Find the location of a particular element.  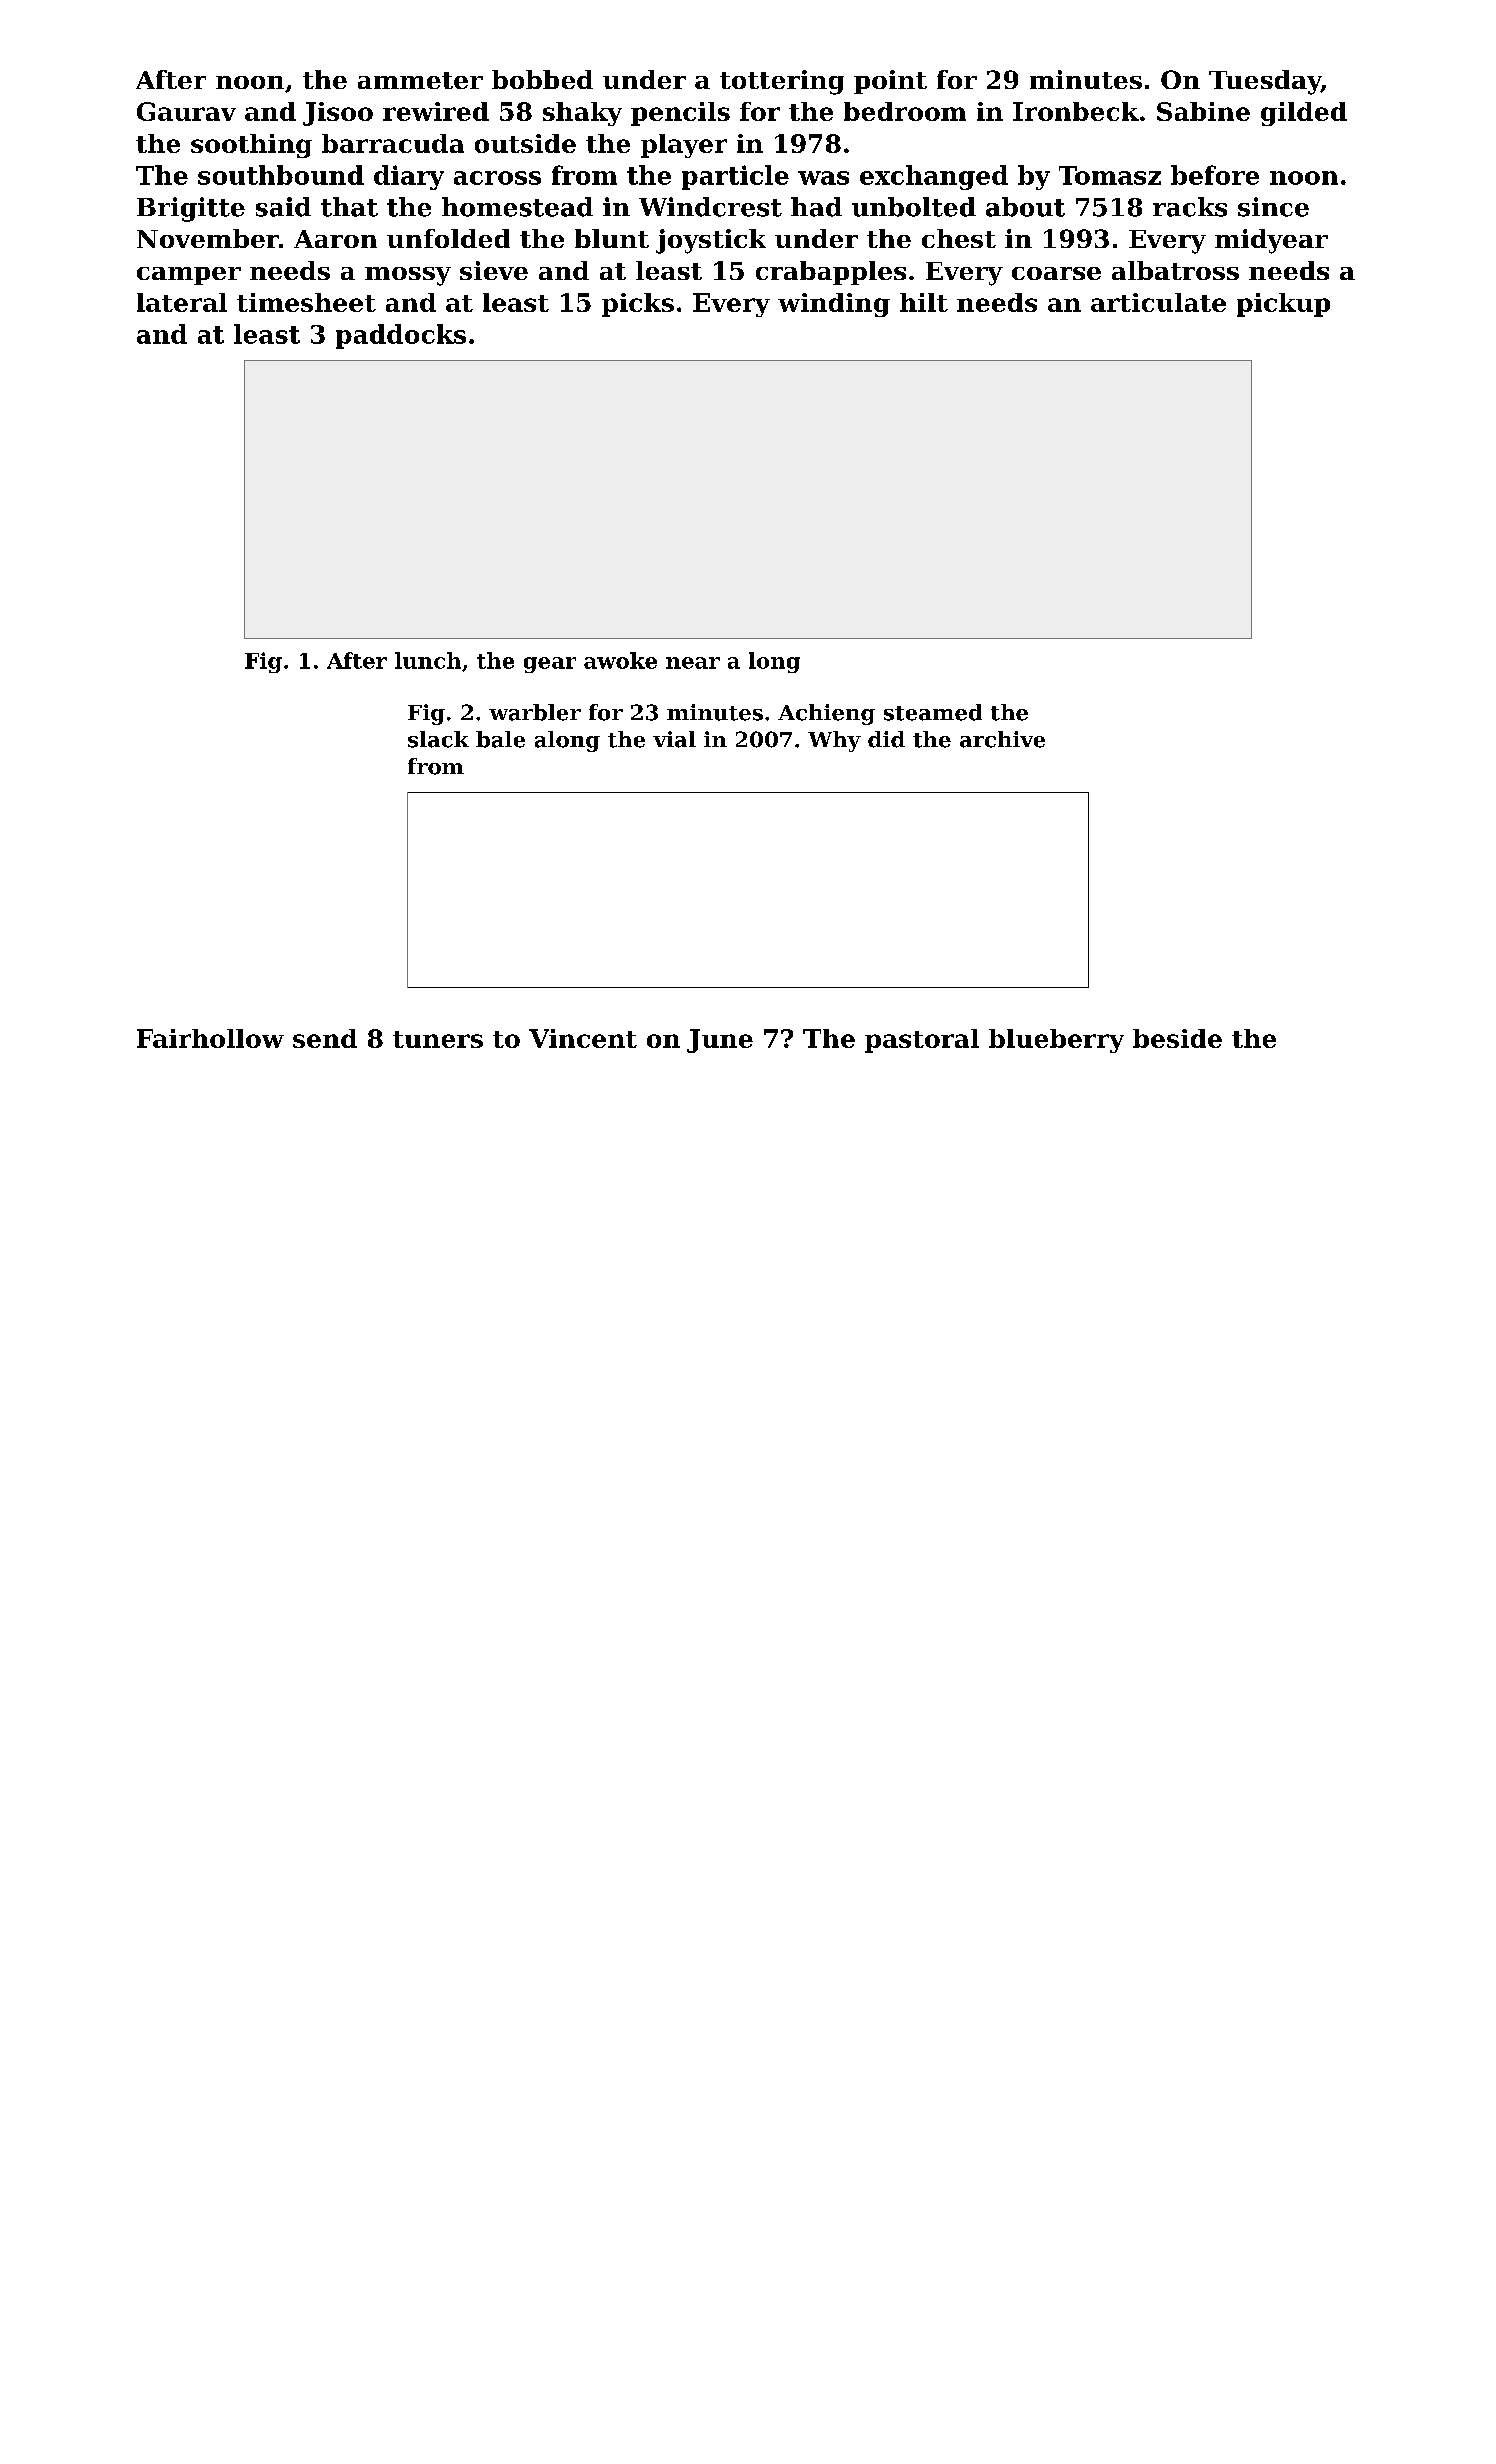

Tomasz is located at coordinates (1110, 175).
